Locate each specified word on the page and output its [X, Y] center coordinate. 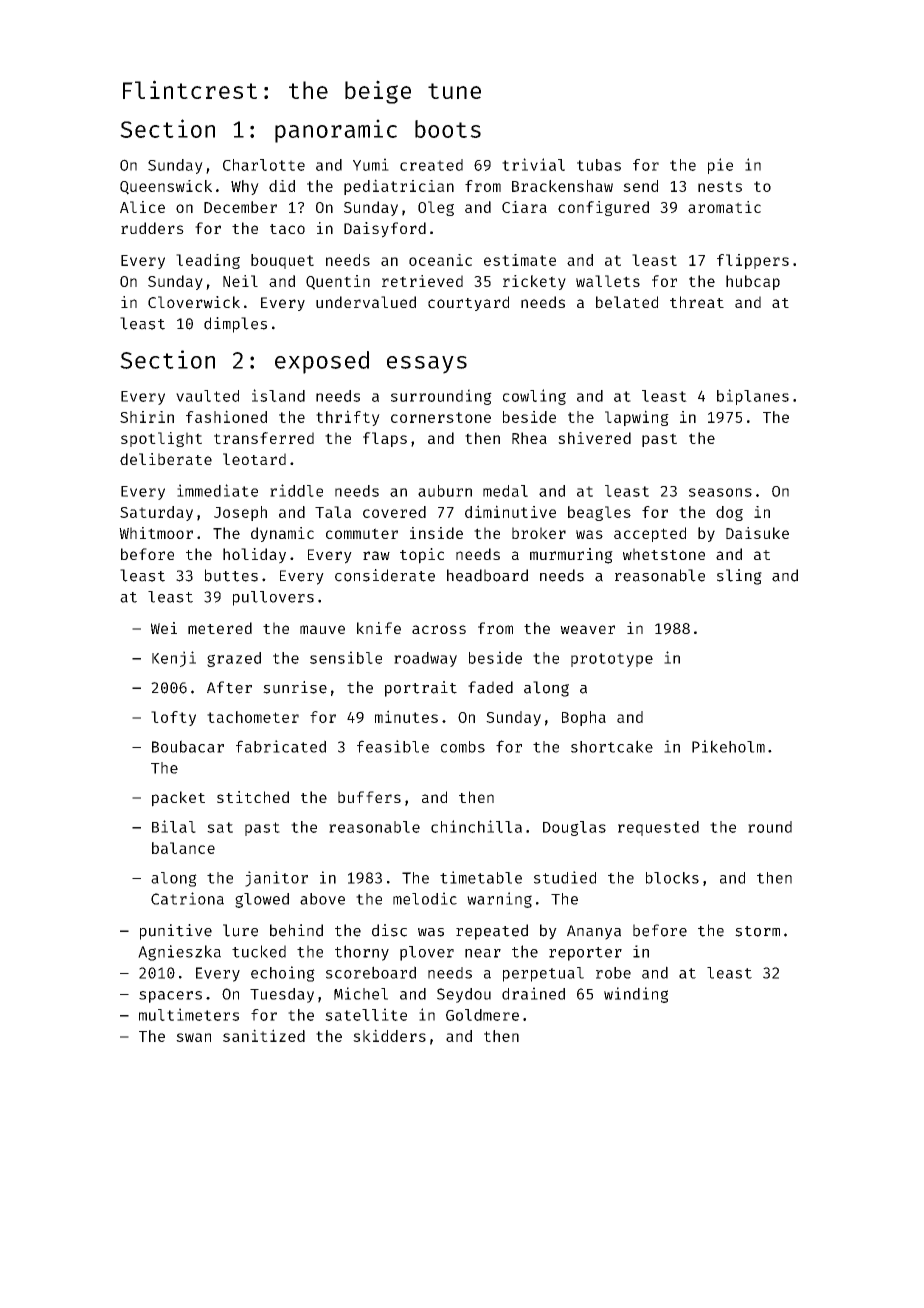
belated [627, 302]
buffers [369, 797]
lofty [173, 718]
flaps [385, 439]
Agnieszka [179, 953]
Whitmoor [156, 533]
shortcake [612, 746]
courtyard [468, 303]
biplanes [753, 397]
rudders [152, 228]
